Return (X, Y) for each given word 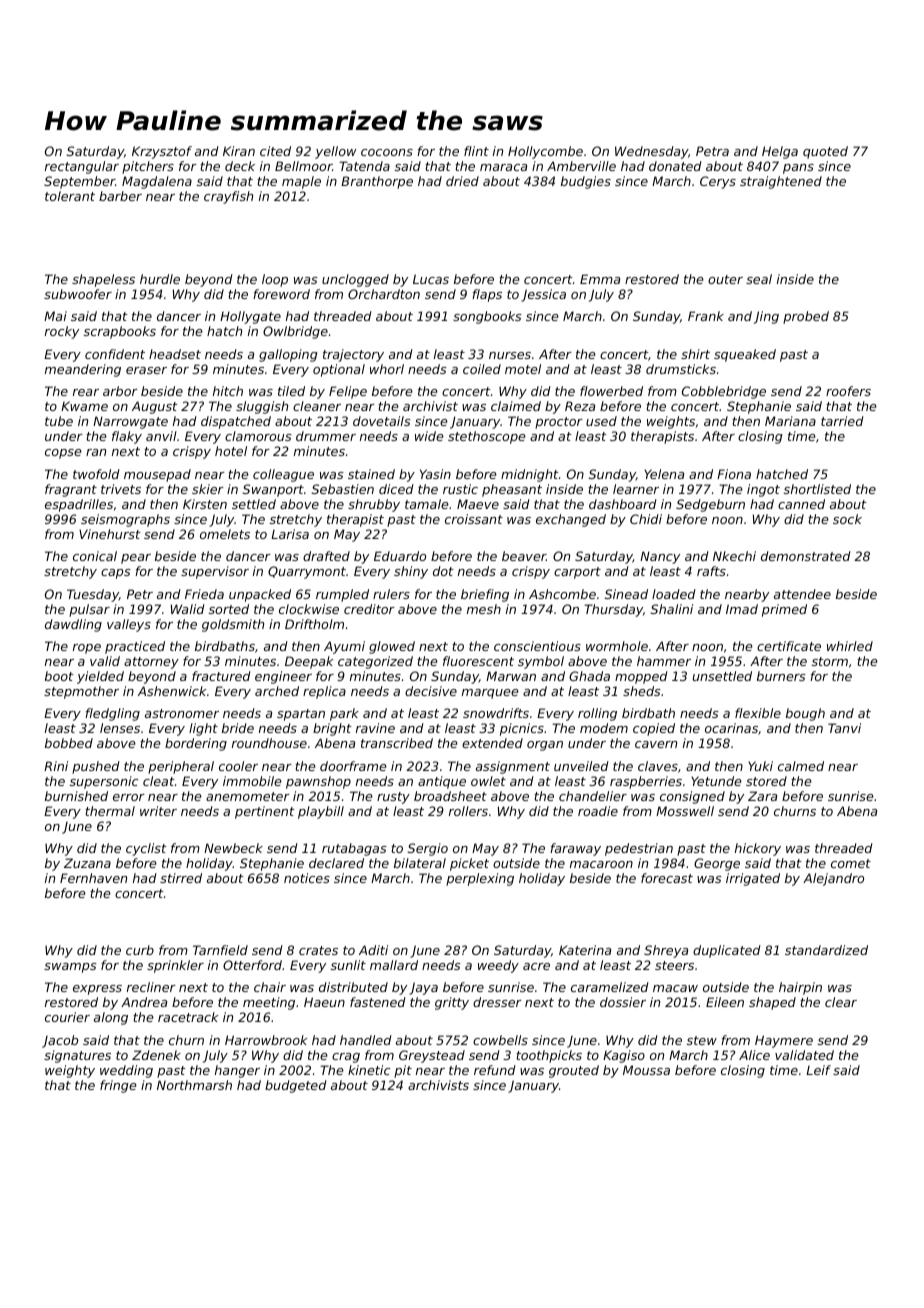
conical (95, 556)
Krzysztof (162, 152)
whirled (850, 646)
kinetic (369, 1070)
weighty (70, 1071)
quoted (825, 152)
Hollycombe (545, 152)
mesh (484, 609)
